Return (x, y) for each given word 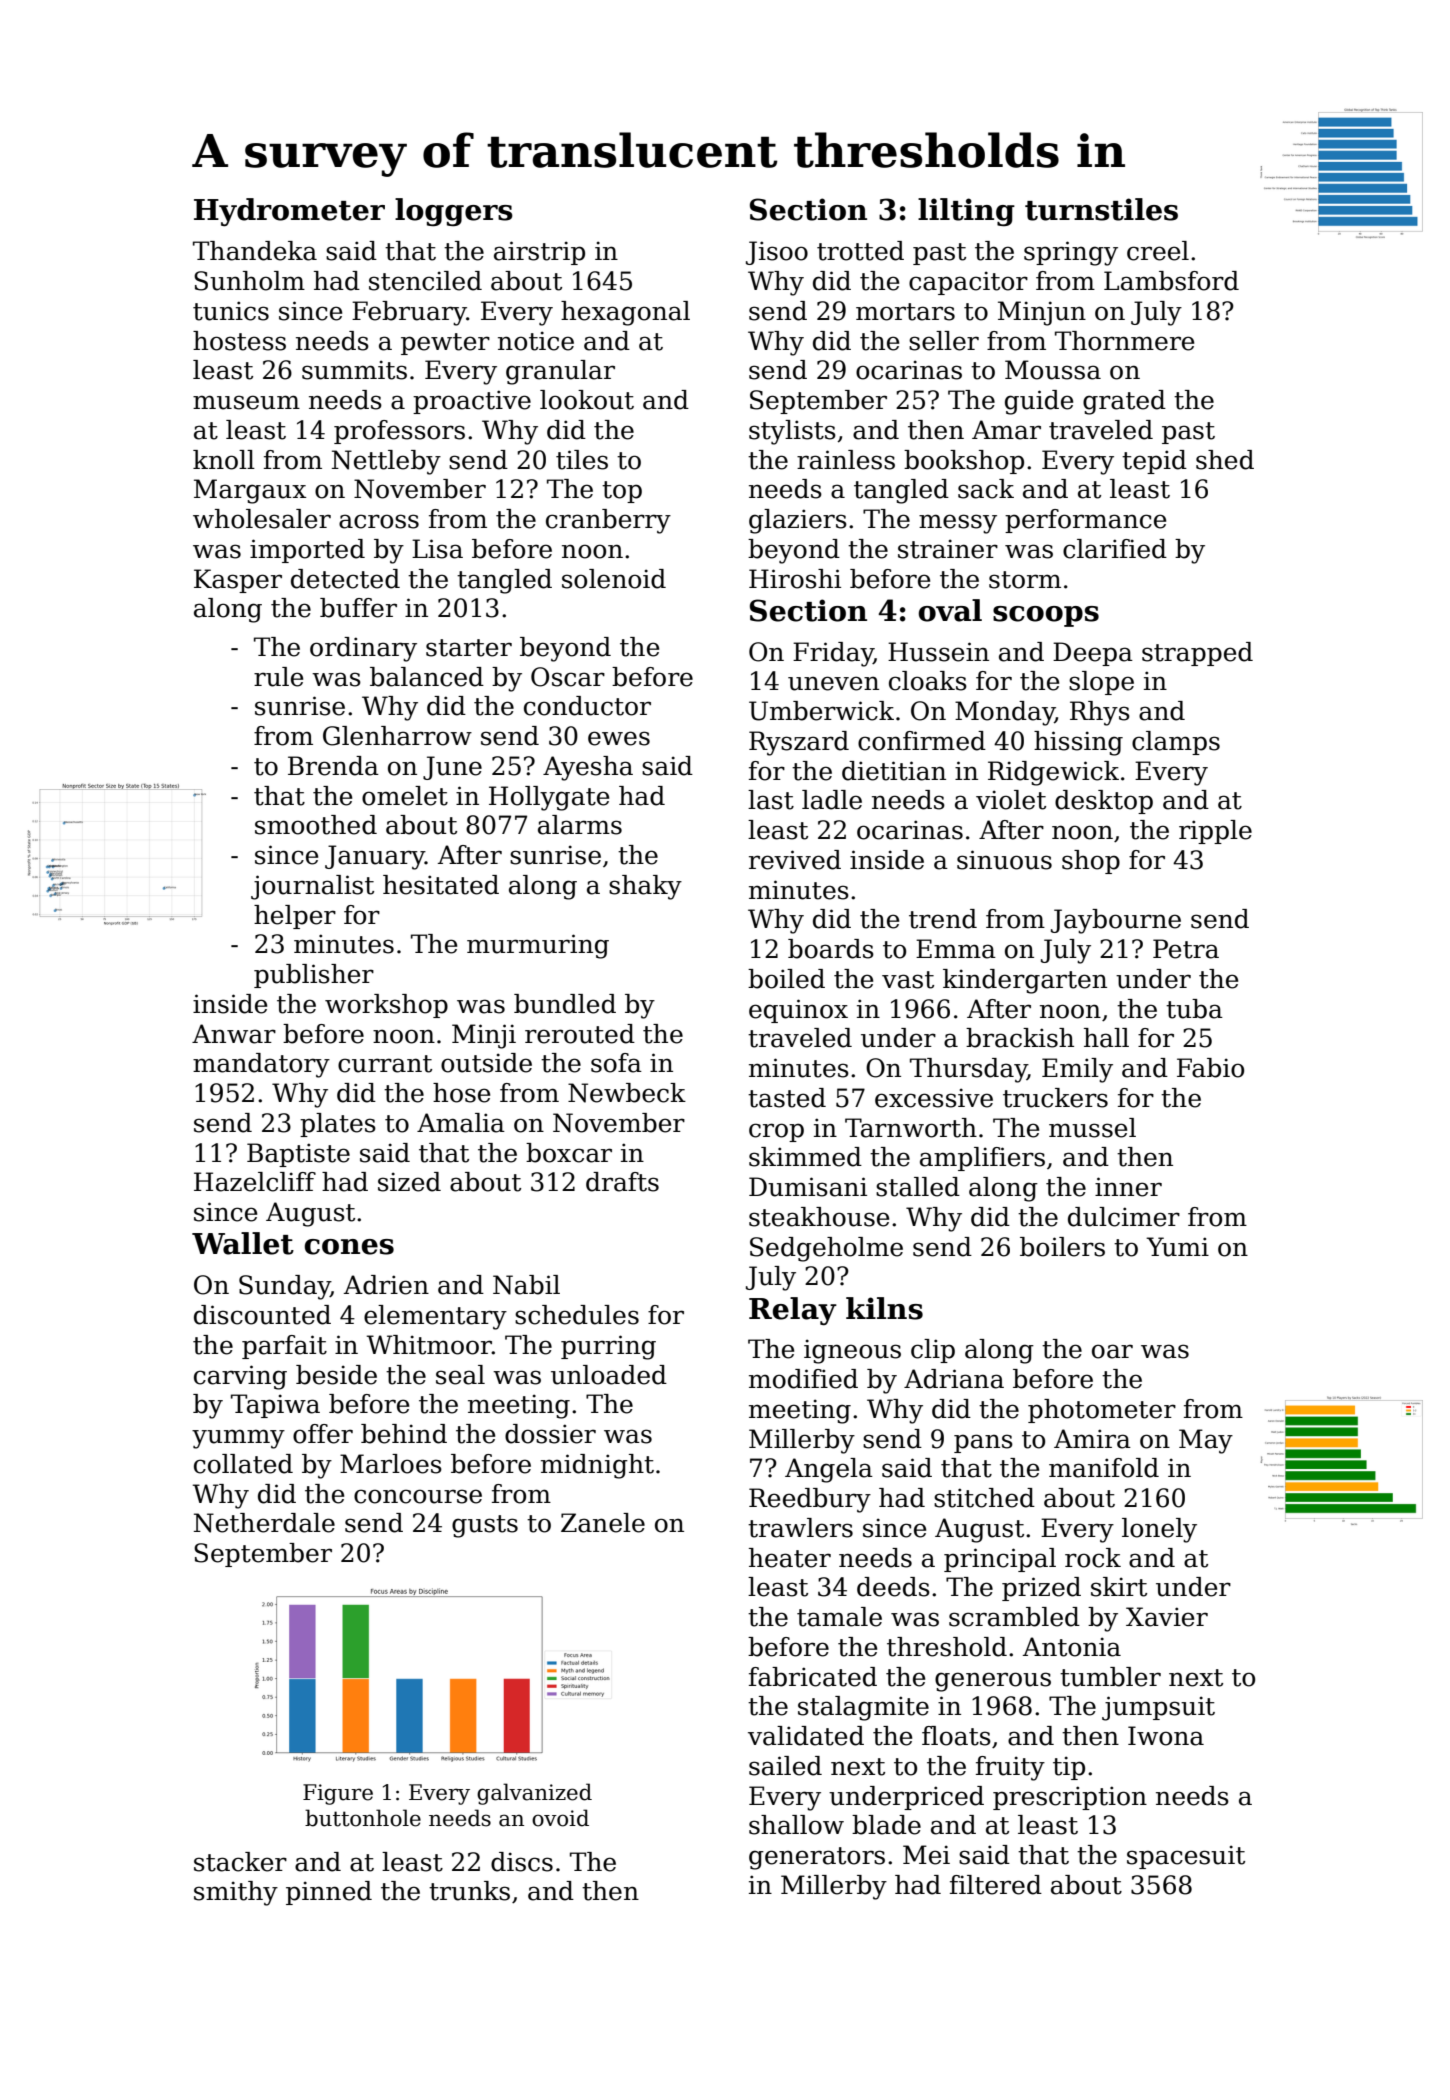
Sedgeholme (826, 1249)
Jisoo (777, 253)
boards (831, 949)
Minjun (1042, 313)
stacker (240, 1862)
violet (1011, 800)
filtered (996, 1885)
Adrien (386, 1285)
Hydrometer (289, 212)
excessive (934, 1098)
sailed (785, 1766)
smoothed (316, 825)
